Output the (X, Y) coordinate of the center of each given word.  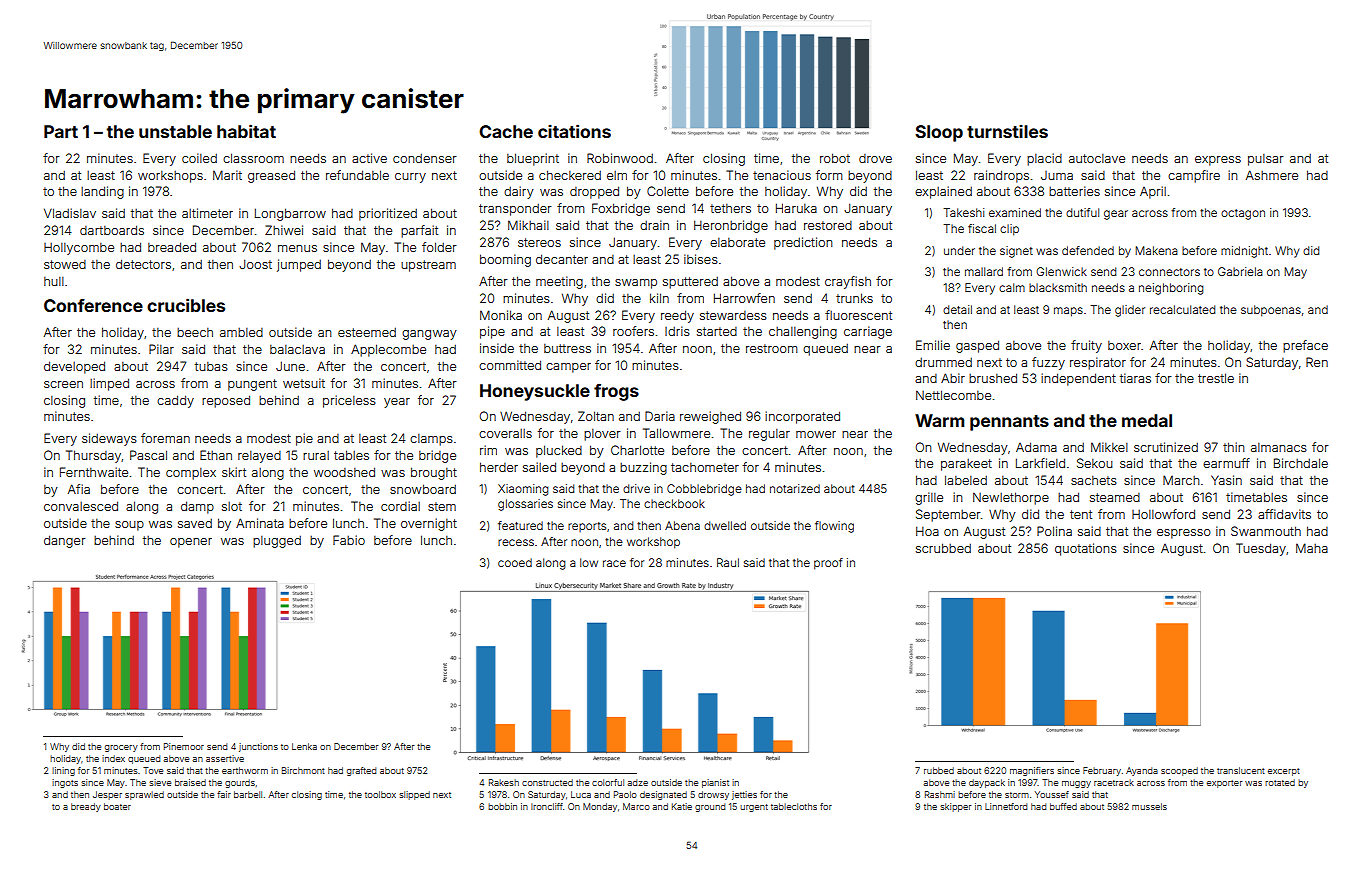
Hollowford (1163, 514)
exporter (1224, 784)
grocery (121, 748)
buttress (567, 348)
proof (828, 564)
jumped (299, 265)
